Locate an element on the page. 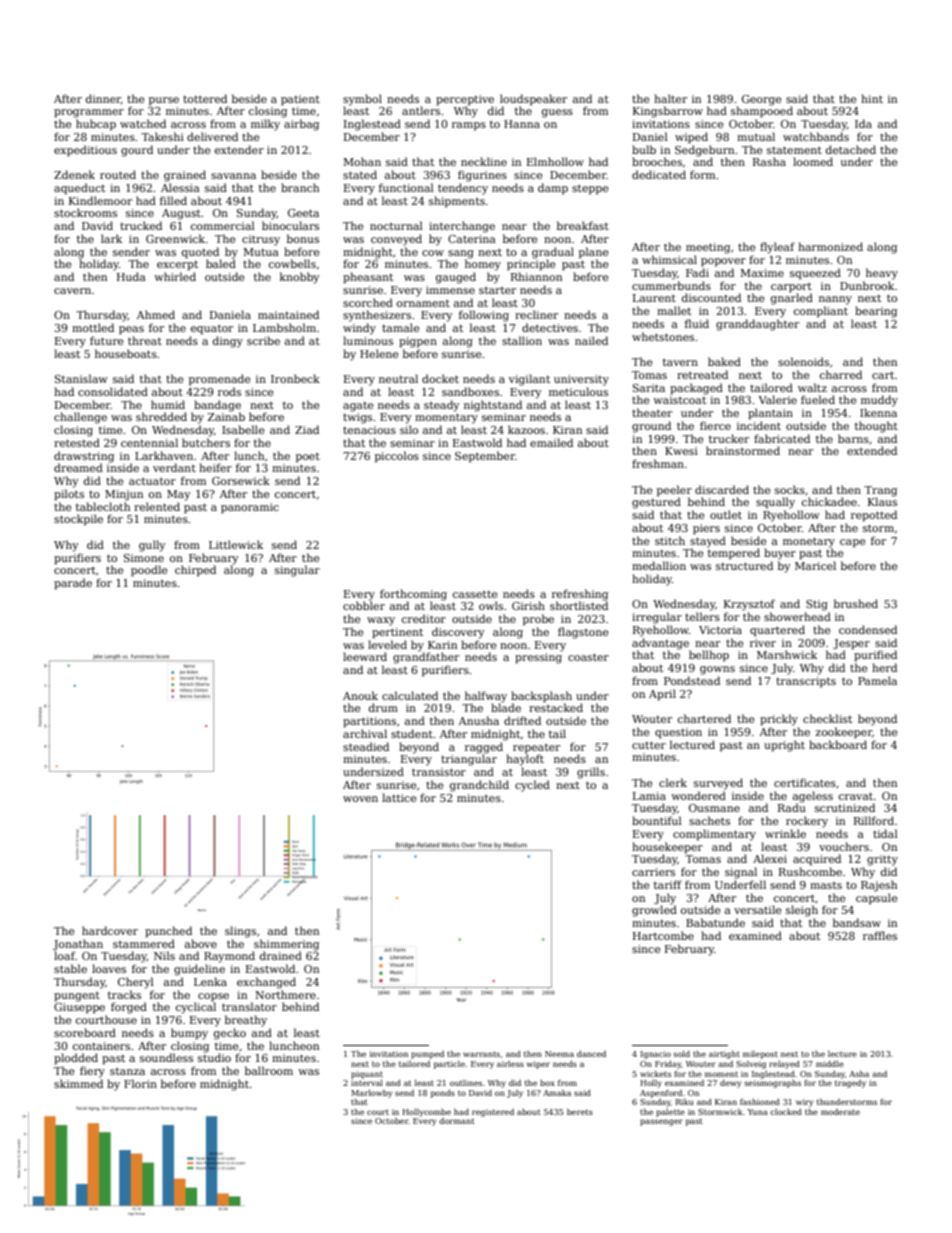 The image size is (952, 1233). dormant is located at coordinates (457, 1121).
